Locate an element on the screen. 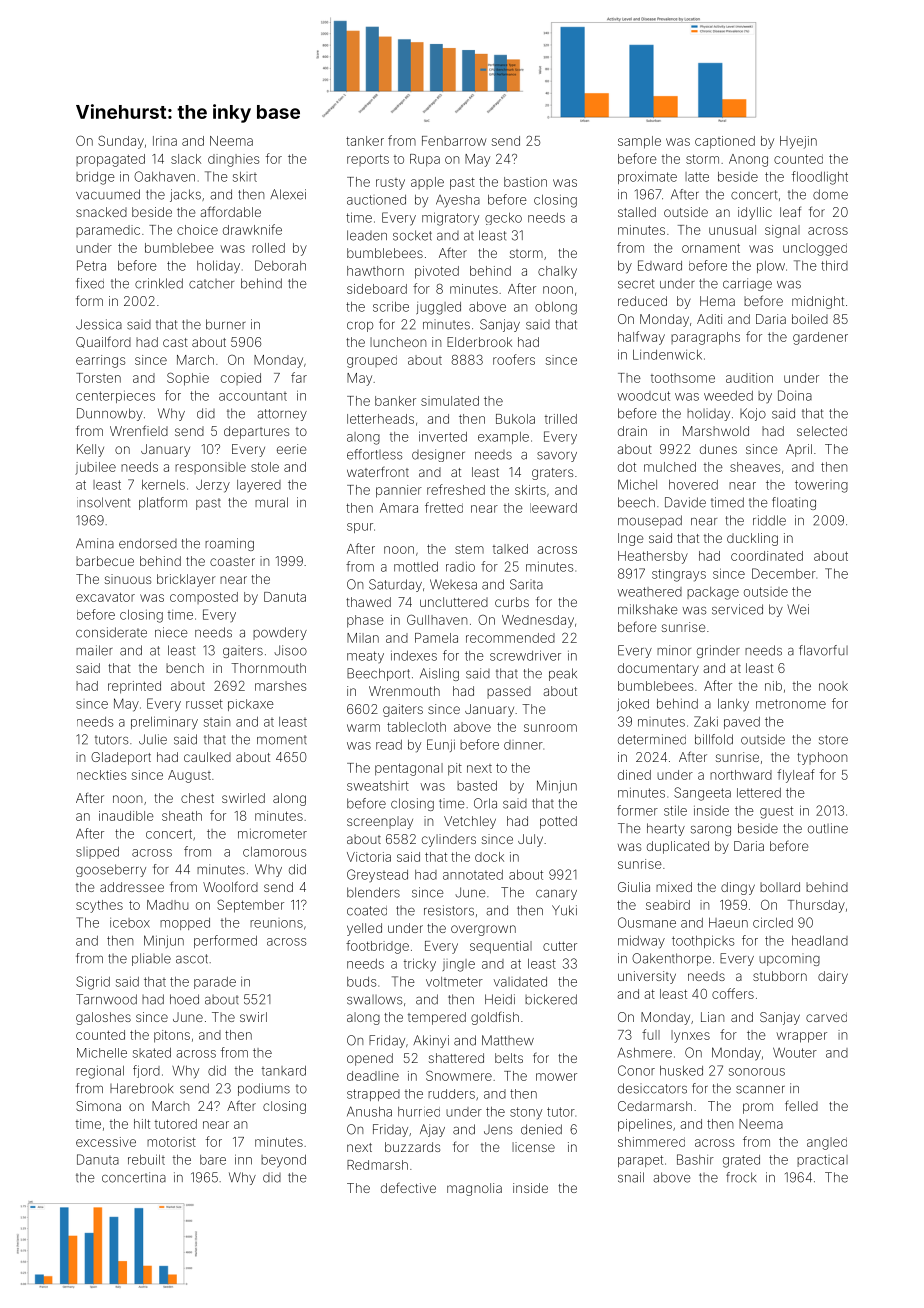  defective is located at coordinates (408, 1188).
